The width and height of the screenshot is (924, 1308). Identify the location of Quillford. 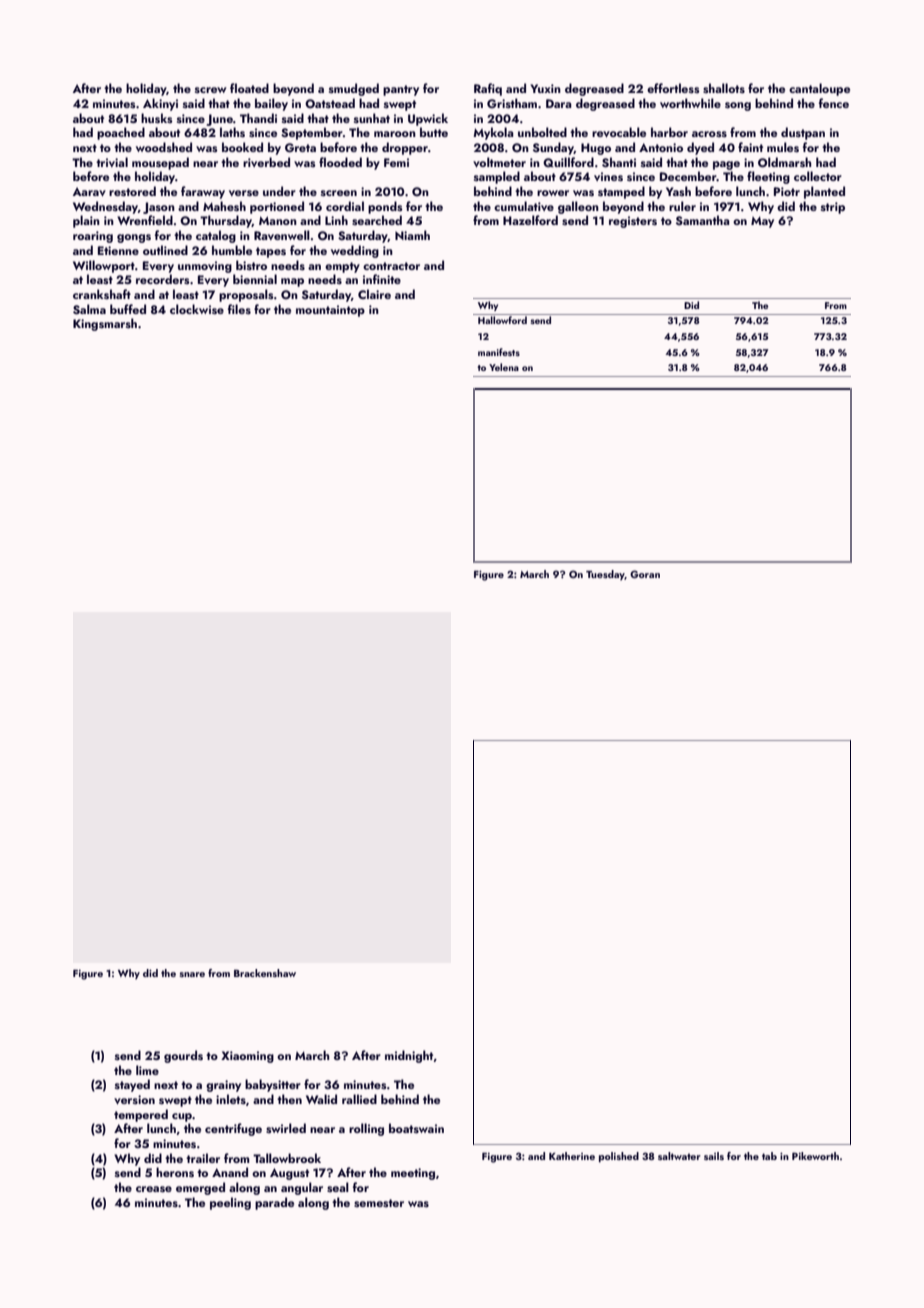
(568, 162).
